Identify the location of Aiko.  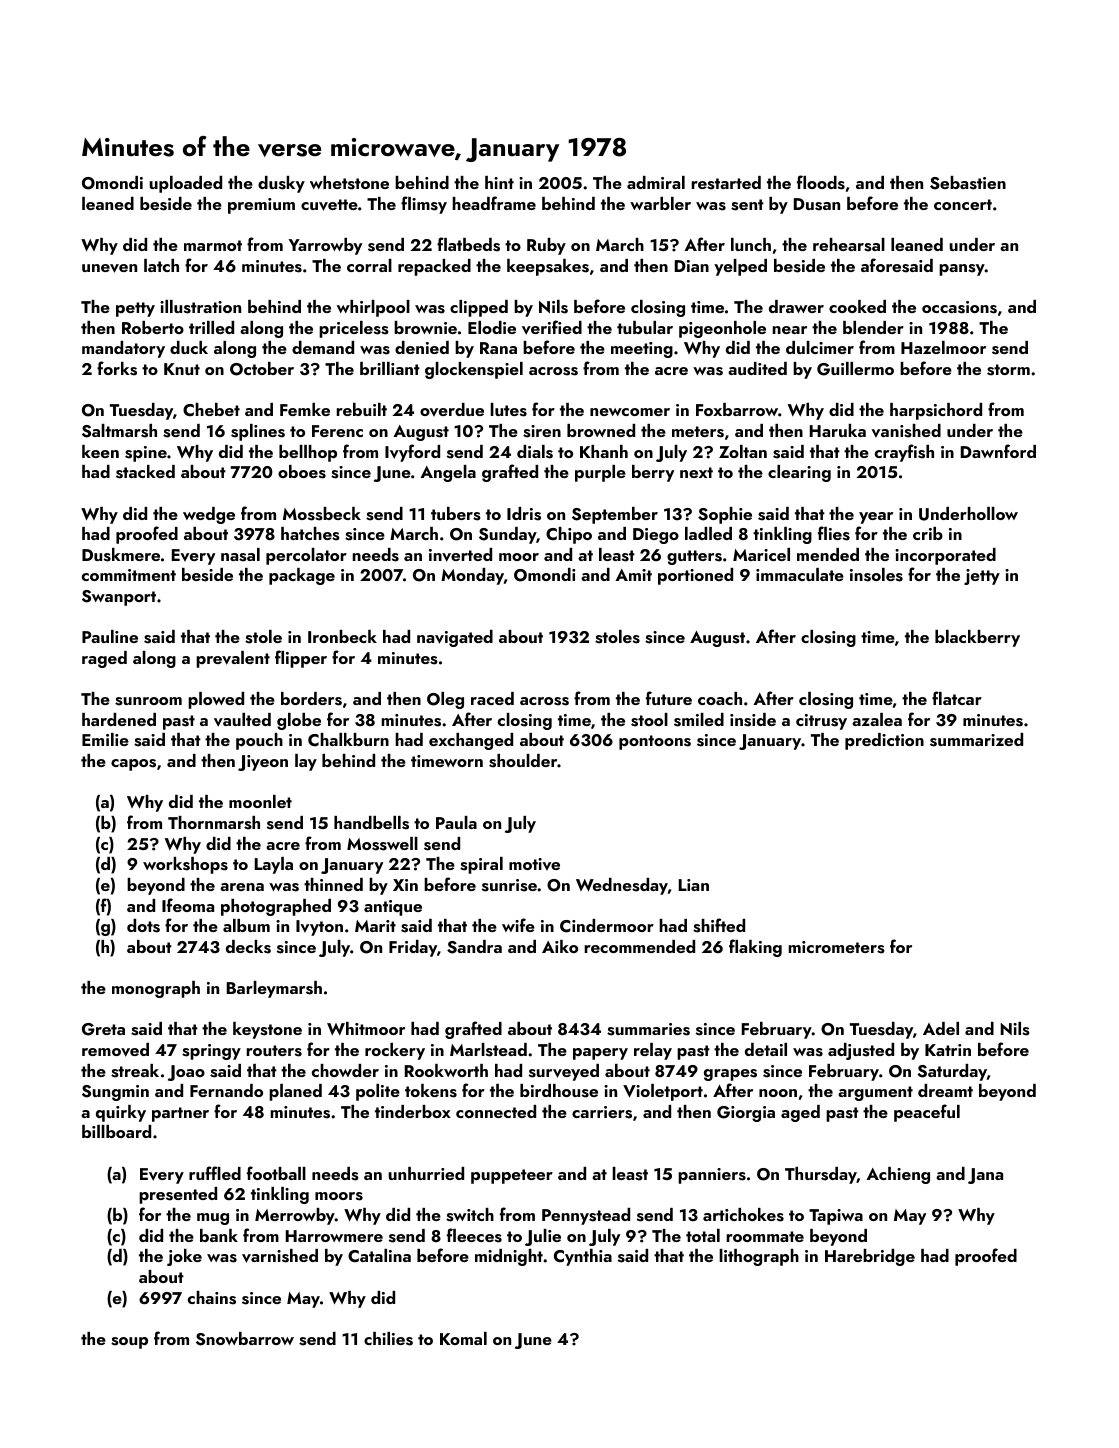
(560, 946).
